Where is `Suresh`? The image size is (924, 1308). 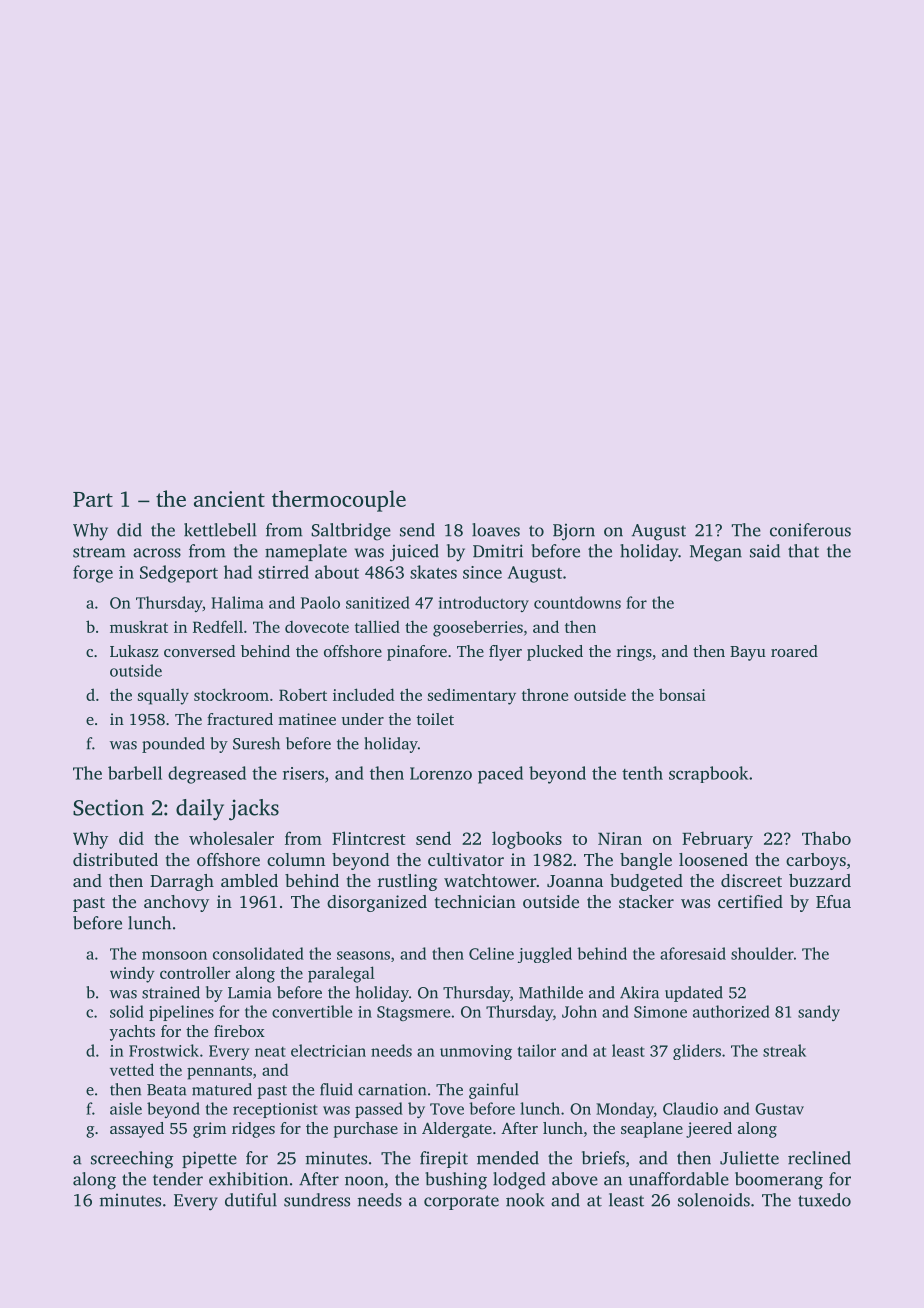
Suresh is located at coordinates (256, 743).
